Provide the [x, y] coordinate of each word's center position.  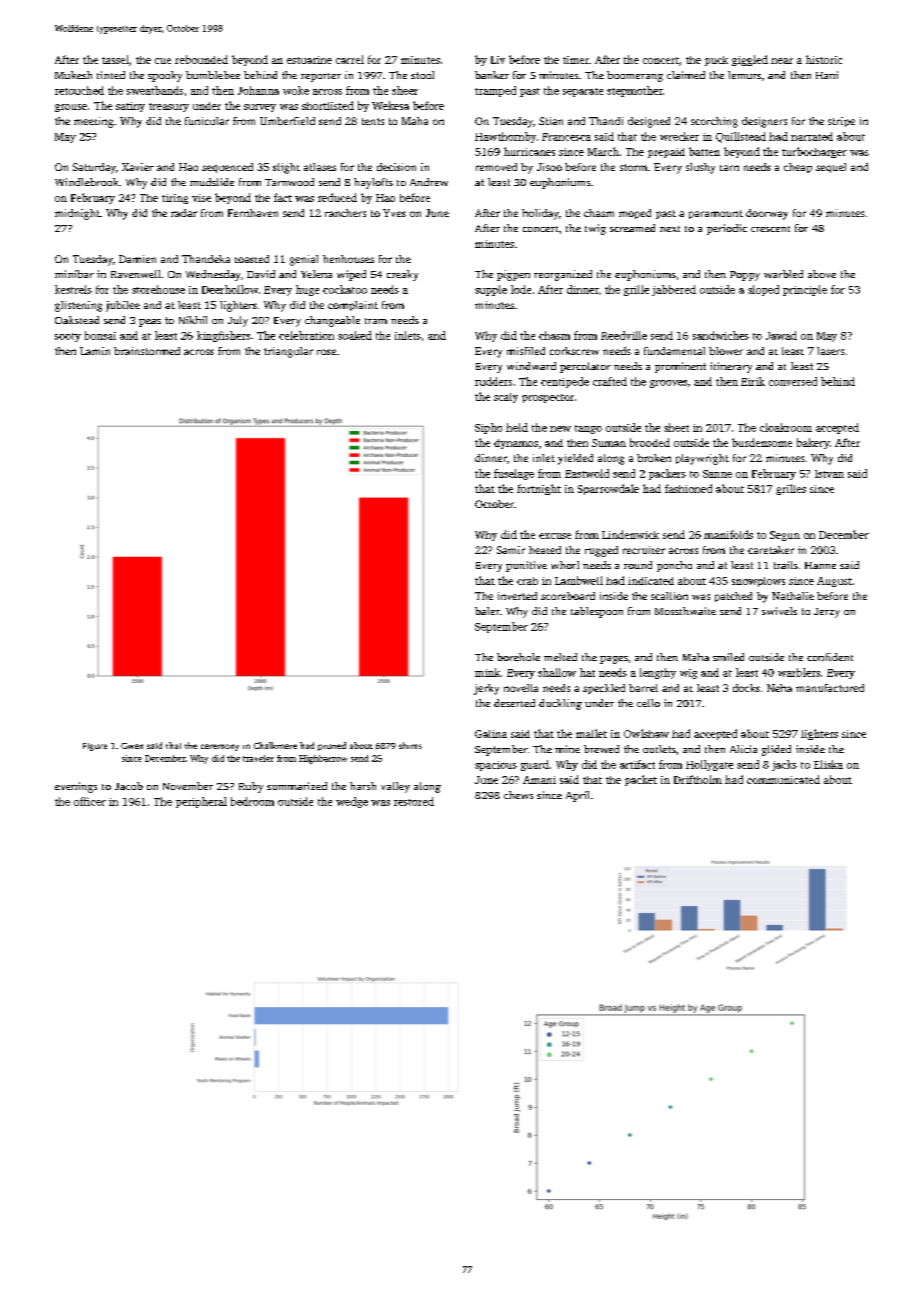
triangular [288, 352]
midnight [77, 214]
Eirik [753, 381]
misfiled [526, 351]
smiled [728, 657]
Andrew [429, 182]
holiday [540, 214]
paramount [716, 214]
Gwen [132, 746]
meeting [93, 122]
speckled [604, 689]
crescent [770, 229]
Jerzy [827, 613]
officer [90, 801]
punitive [526, 566]
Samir [511, 550]
